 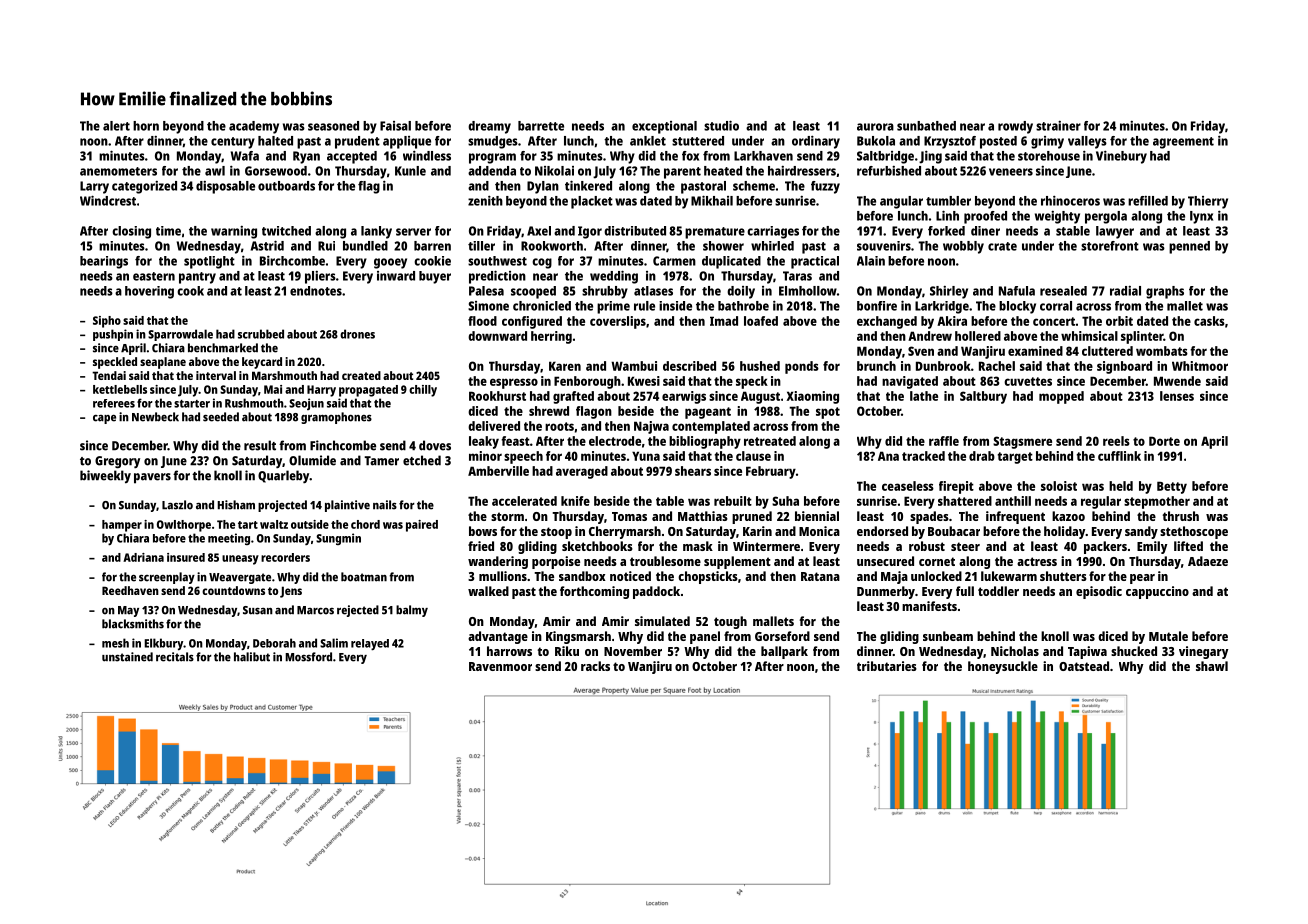 What do you see at coordinates (149, 292) in the screenshot?
I see `hovering` at bounding box center [149, 292].
